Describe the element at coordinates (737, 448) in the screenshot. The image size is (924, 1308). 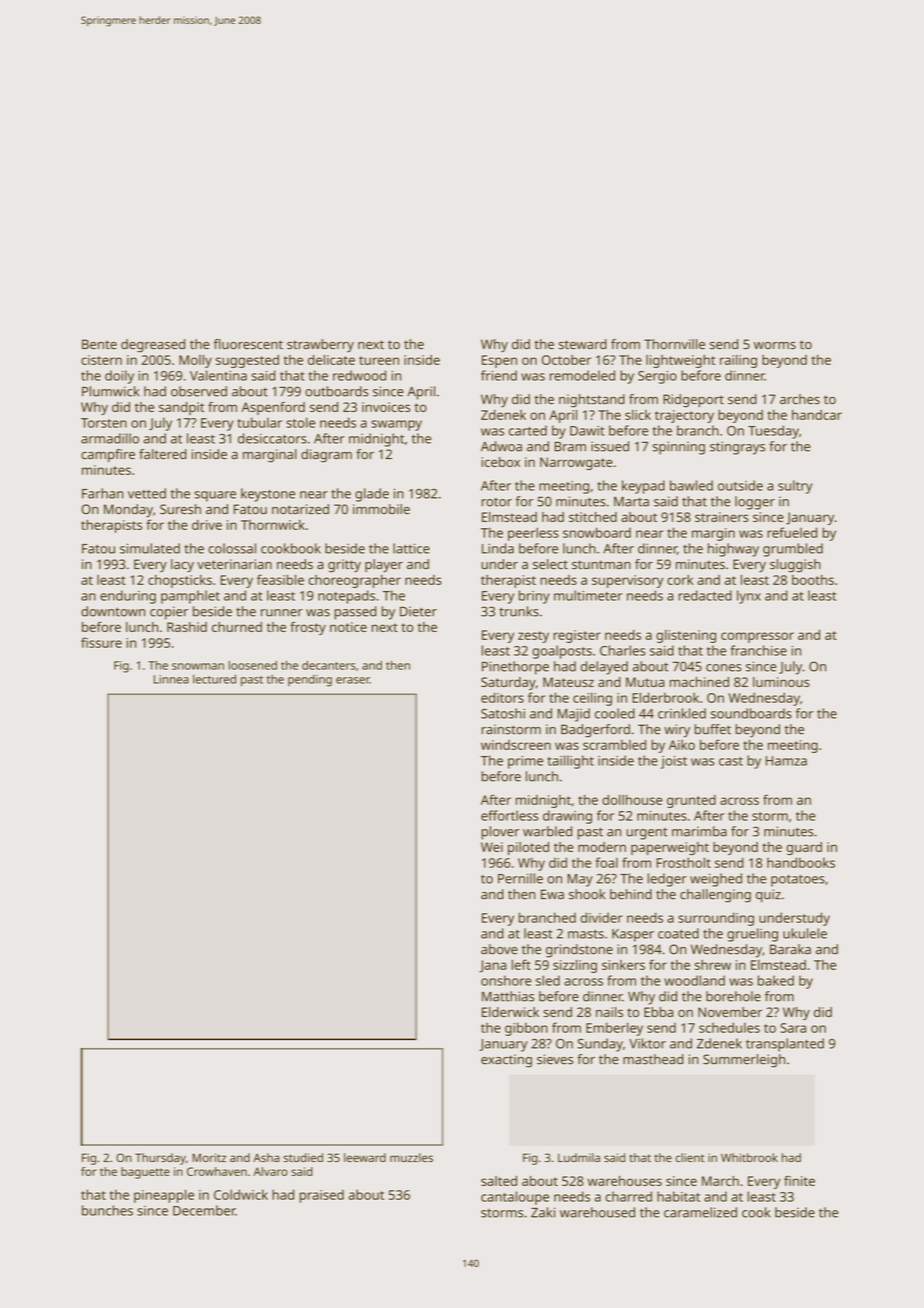
I see `stingrays` at that location.
